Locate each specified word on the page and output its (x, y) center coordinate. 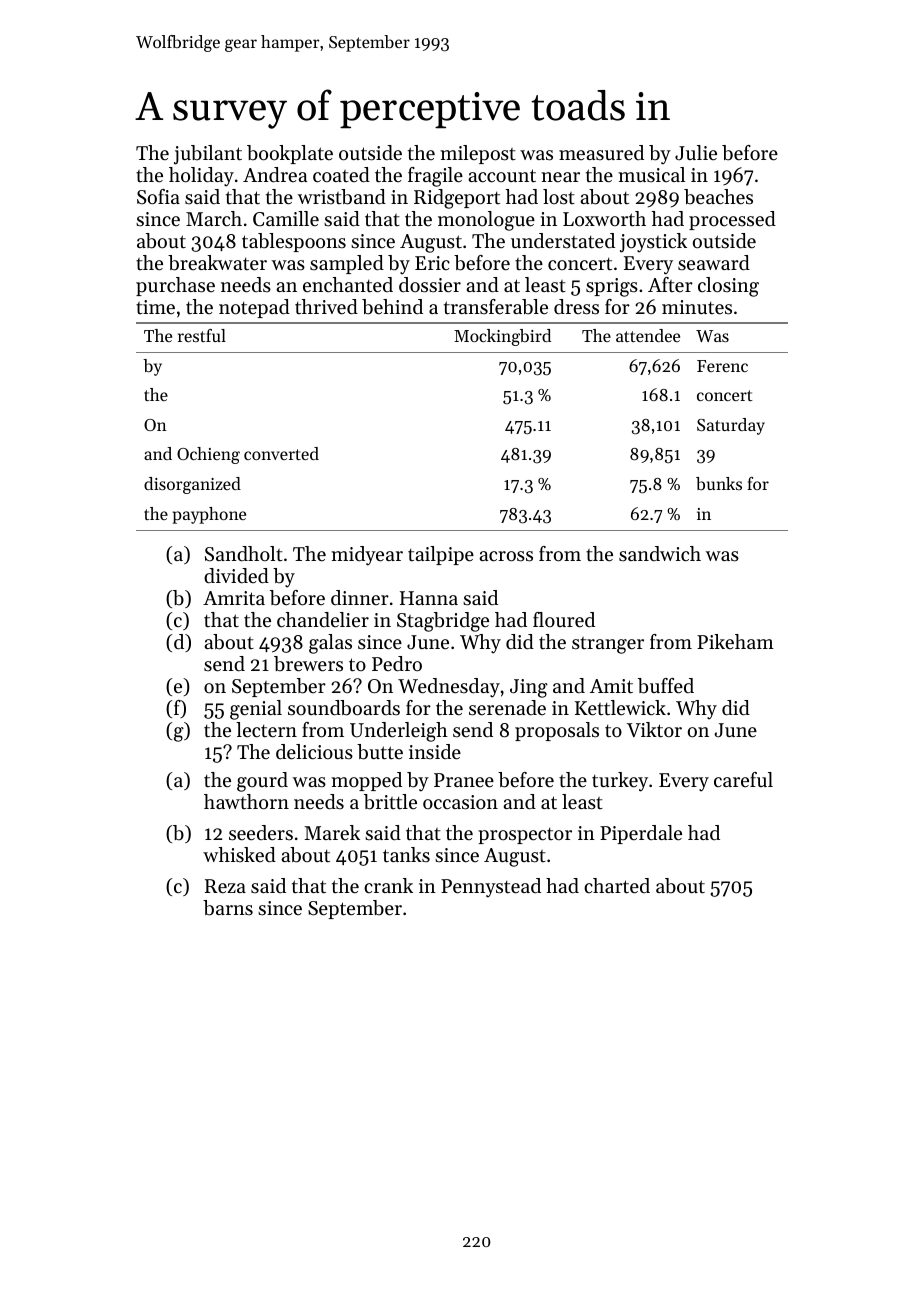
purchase (175, 286)
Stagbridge (443, 622)
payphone (209, 515)
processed (732, 220)
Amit (611, 686)
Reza (225, 886)
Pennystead (491, 888)
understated (563, 241)
